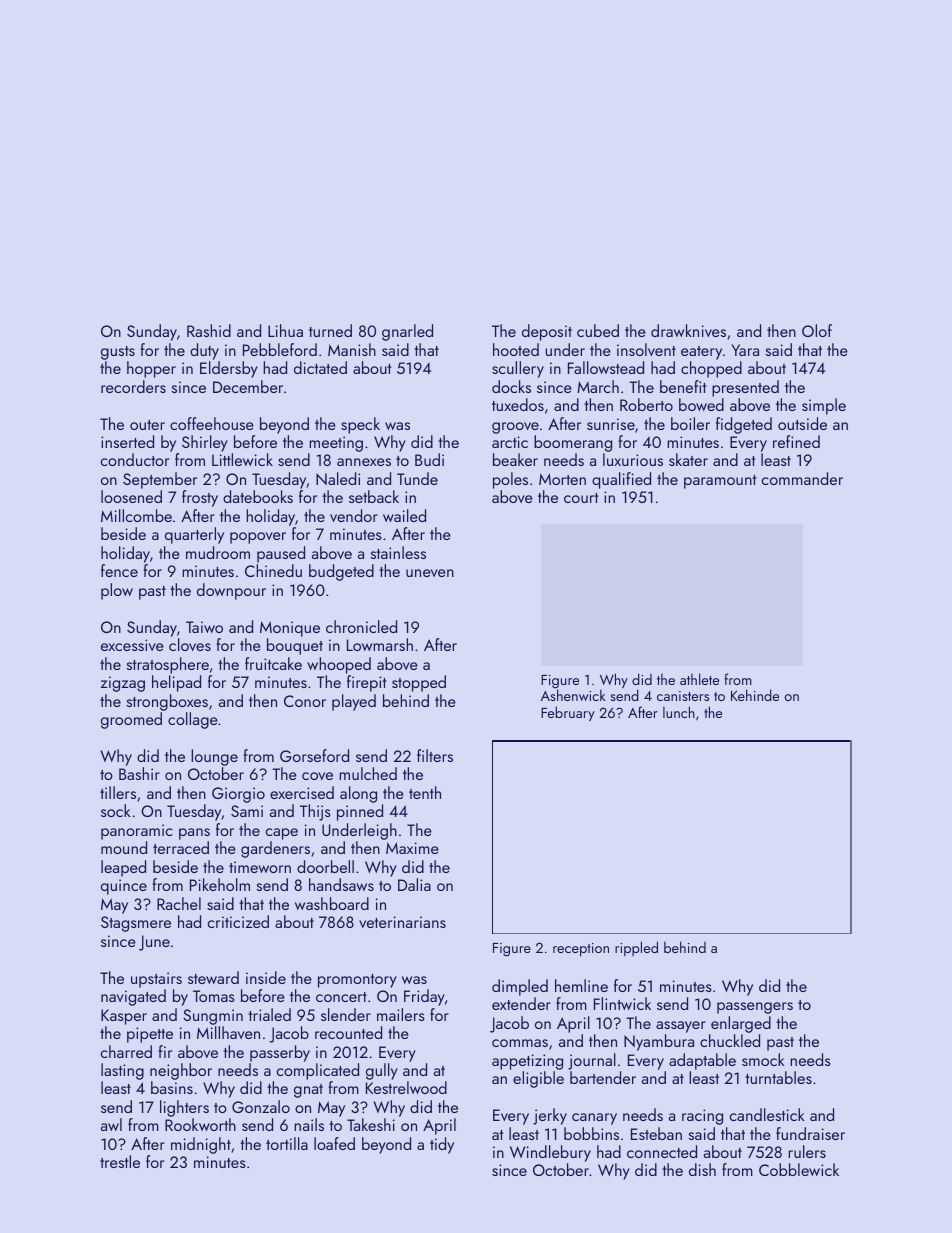 The height and width of the image is (1233, 952). I want to click on groove, so click(515, 428).
